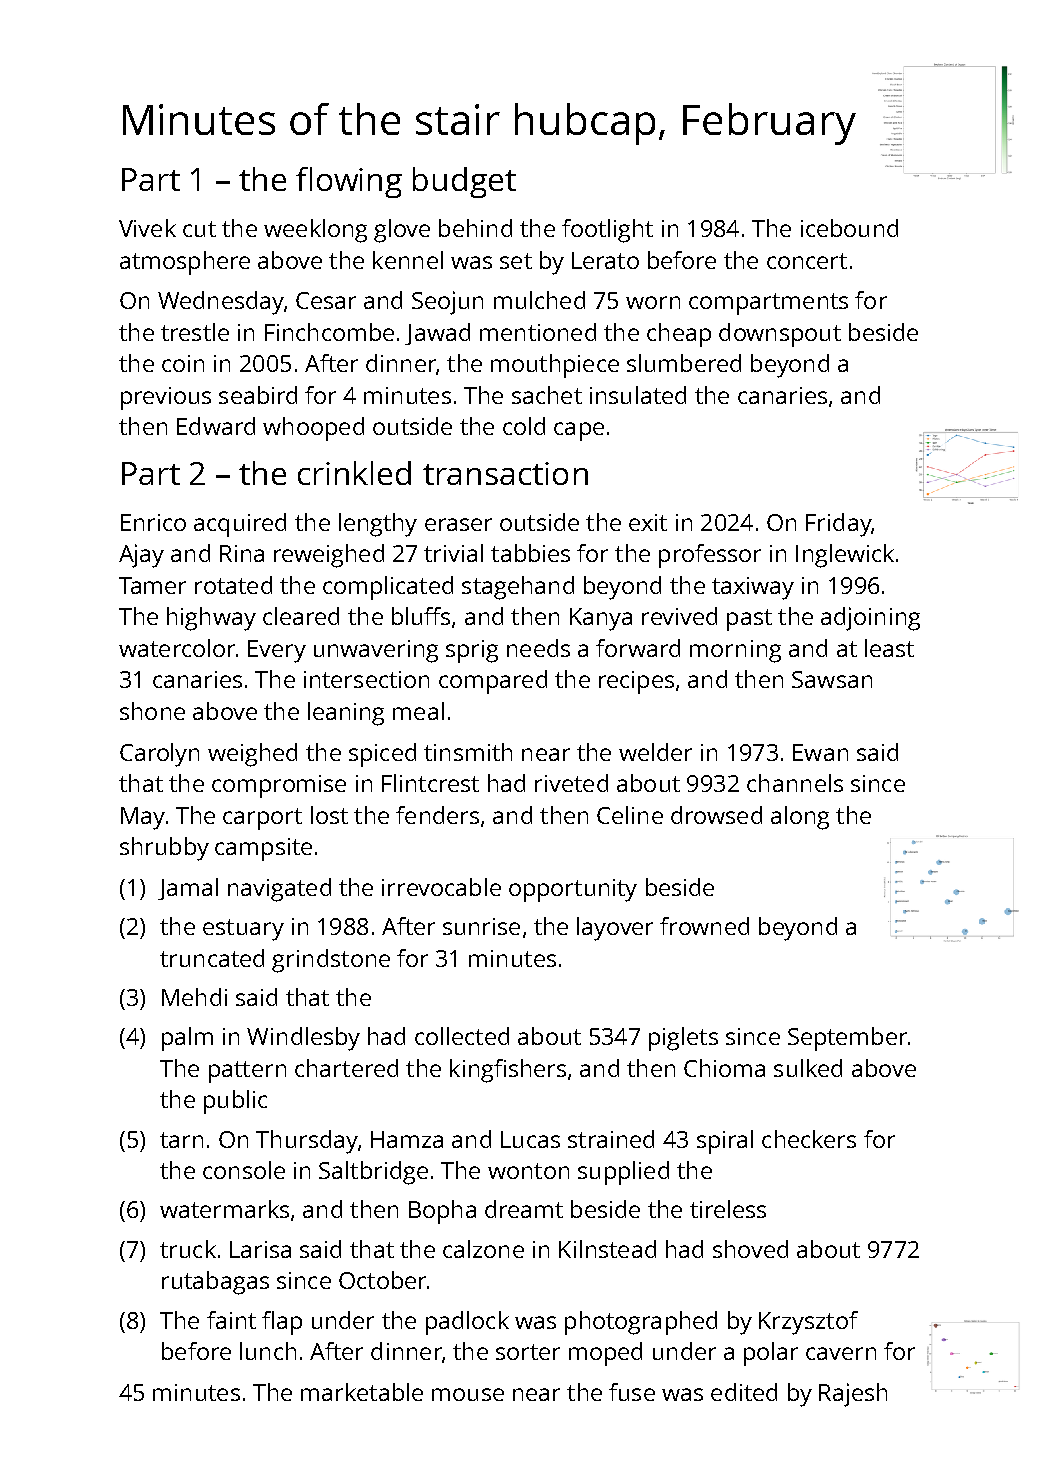 Image resolution: width=1041 pixels, height=1479 pixels. I want to click on Vivek, so click(147, 228).
